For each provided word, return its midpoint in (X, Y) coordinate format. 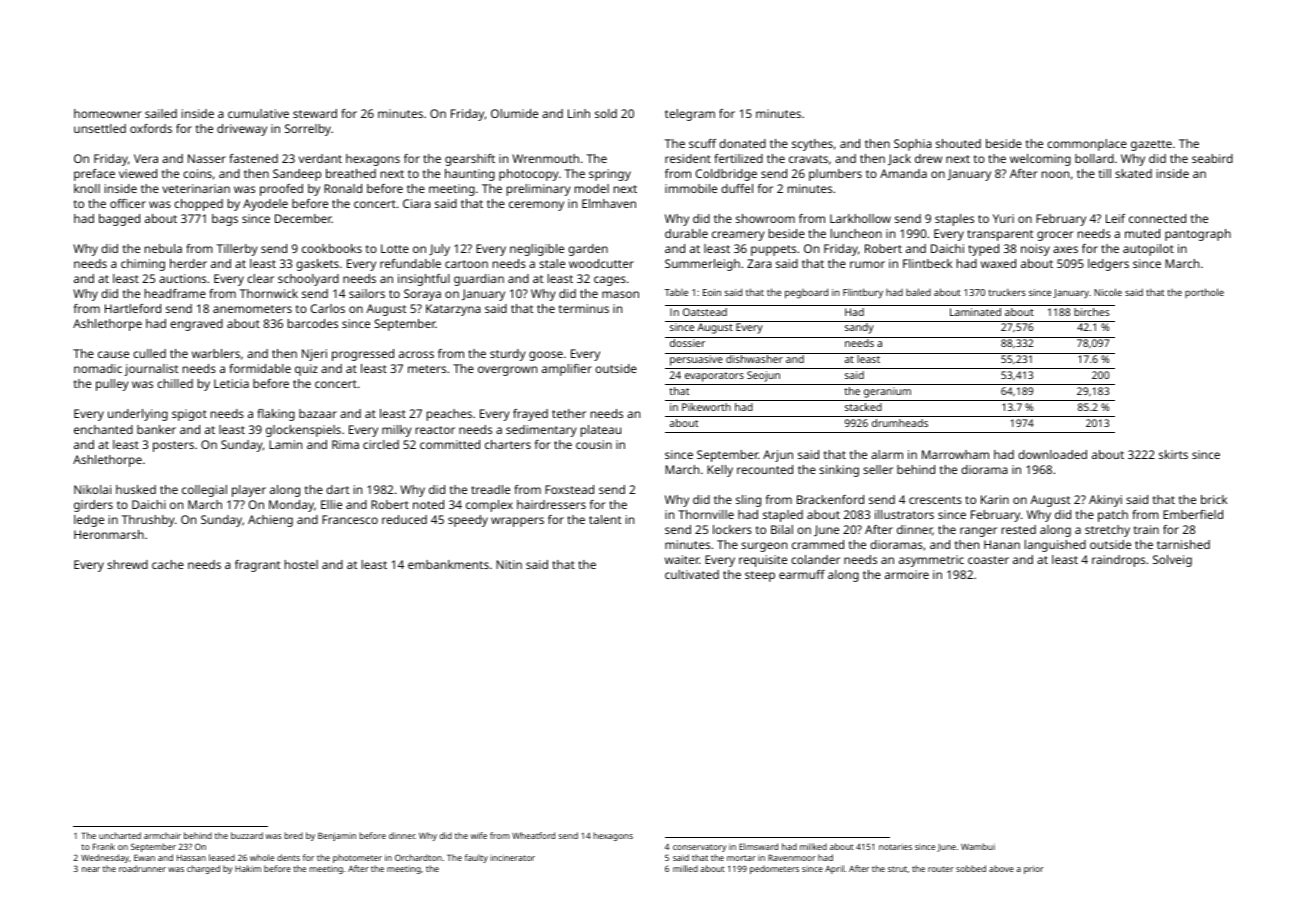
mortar (741, 858)
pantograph (1198, 235)
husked (136, 489)
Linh (579, 113)
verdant (320, 158)
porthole (1204, 293)
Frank (104, 846)
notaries (895, 847)
